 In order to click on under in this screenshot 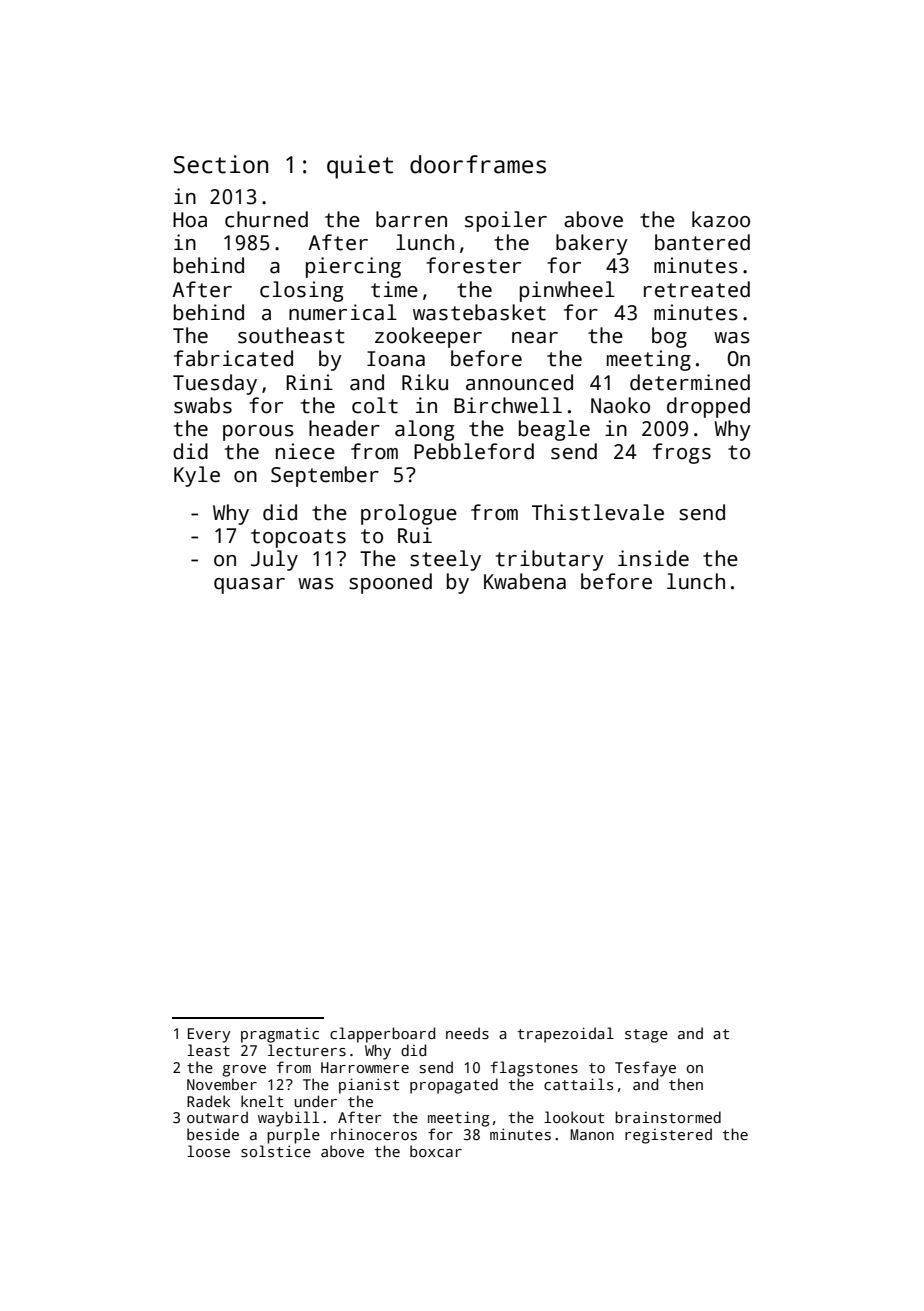, I will do `click(315, 1101)`.
